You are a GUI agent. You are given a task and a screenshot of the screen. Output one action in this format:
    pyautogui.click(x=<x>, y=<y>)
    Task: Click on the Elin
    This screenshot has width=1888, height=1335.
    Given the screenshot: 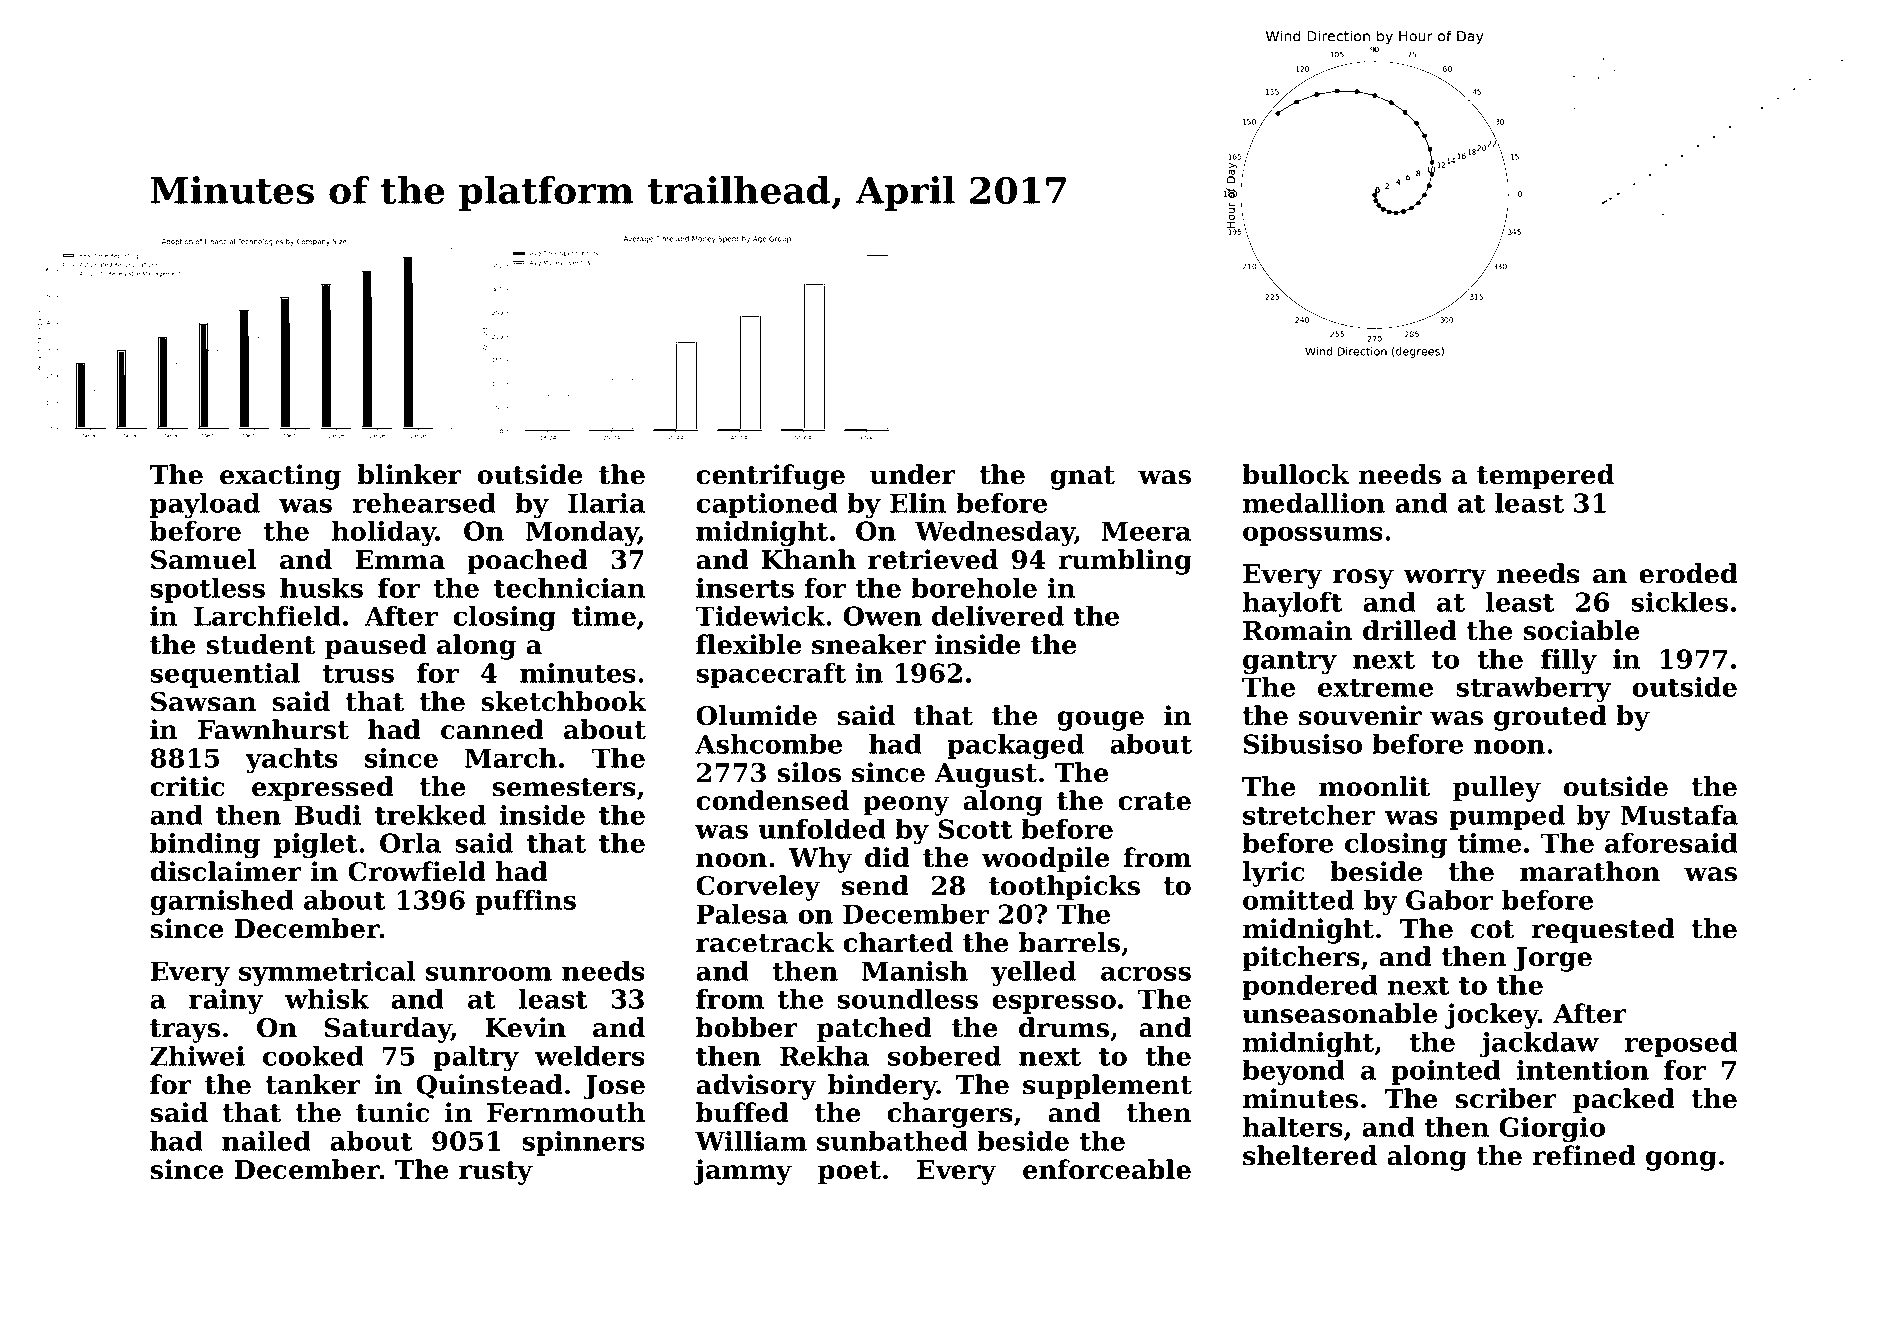 What is the action you would take?
    pyautogui.click(x=918, y=503)
